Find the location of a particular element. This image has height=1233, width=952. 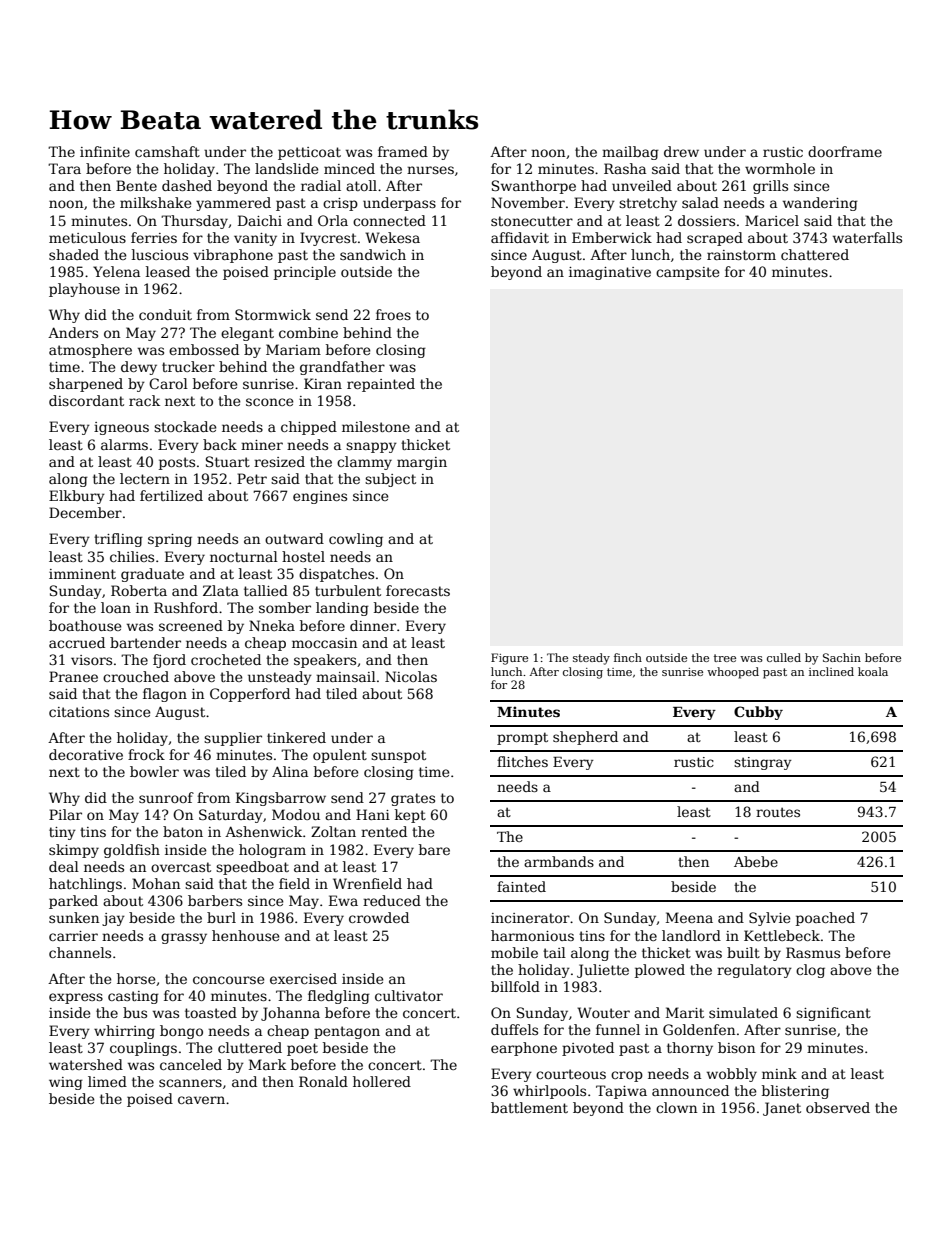

poached is located at coordinates (825, 919).
